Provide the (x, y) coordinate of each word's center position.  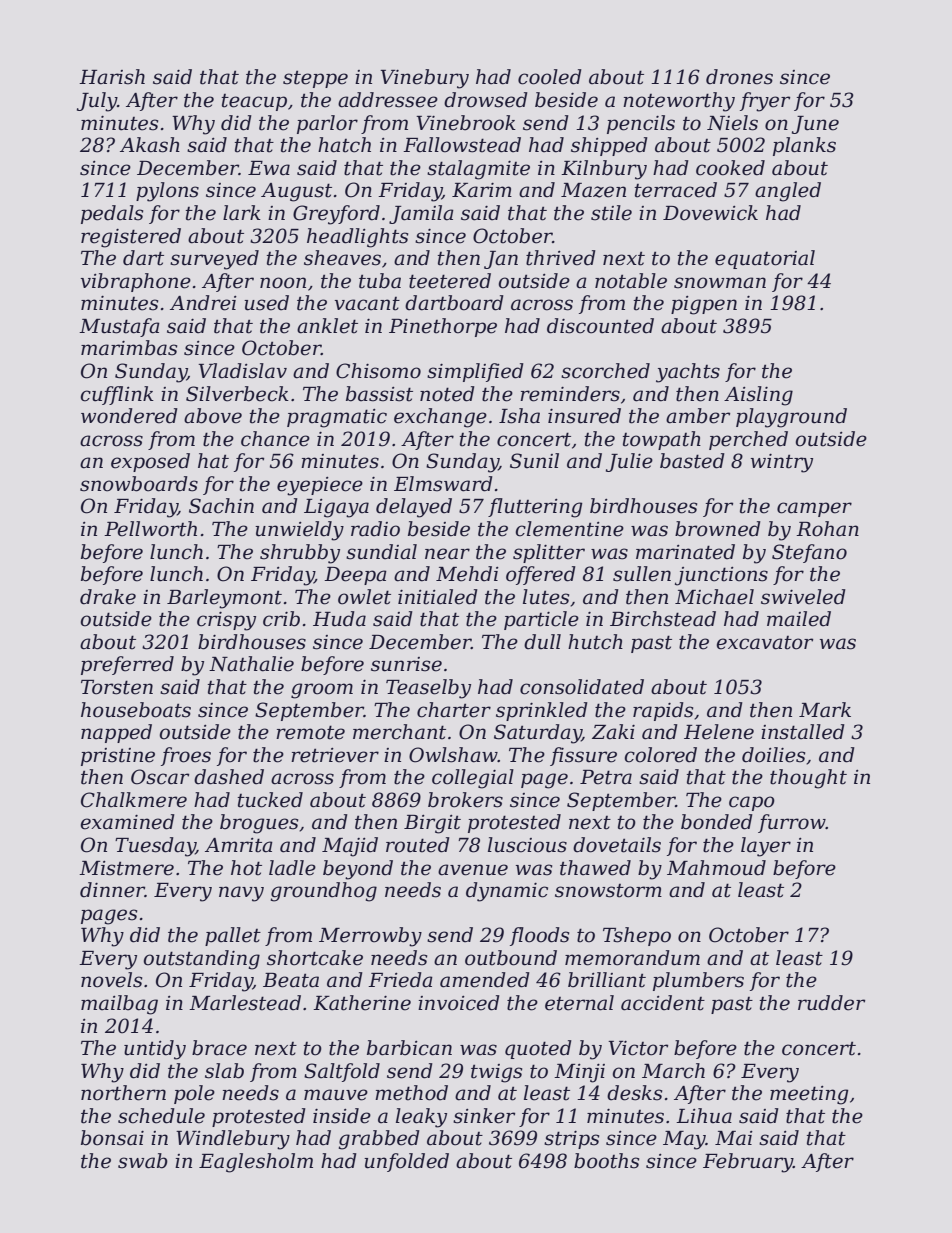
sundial (381, 552)
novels (111, 980)
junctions (721, 576)
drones (739, 77)
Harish (112, 77)
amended (485, 980)
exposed (150, 462)
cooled (550, 77)
